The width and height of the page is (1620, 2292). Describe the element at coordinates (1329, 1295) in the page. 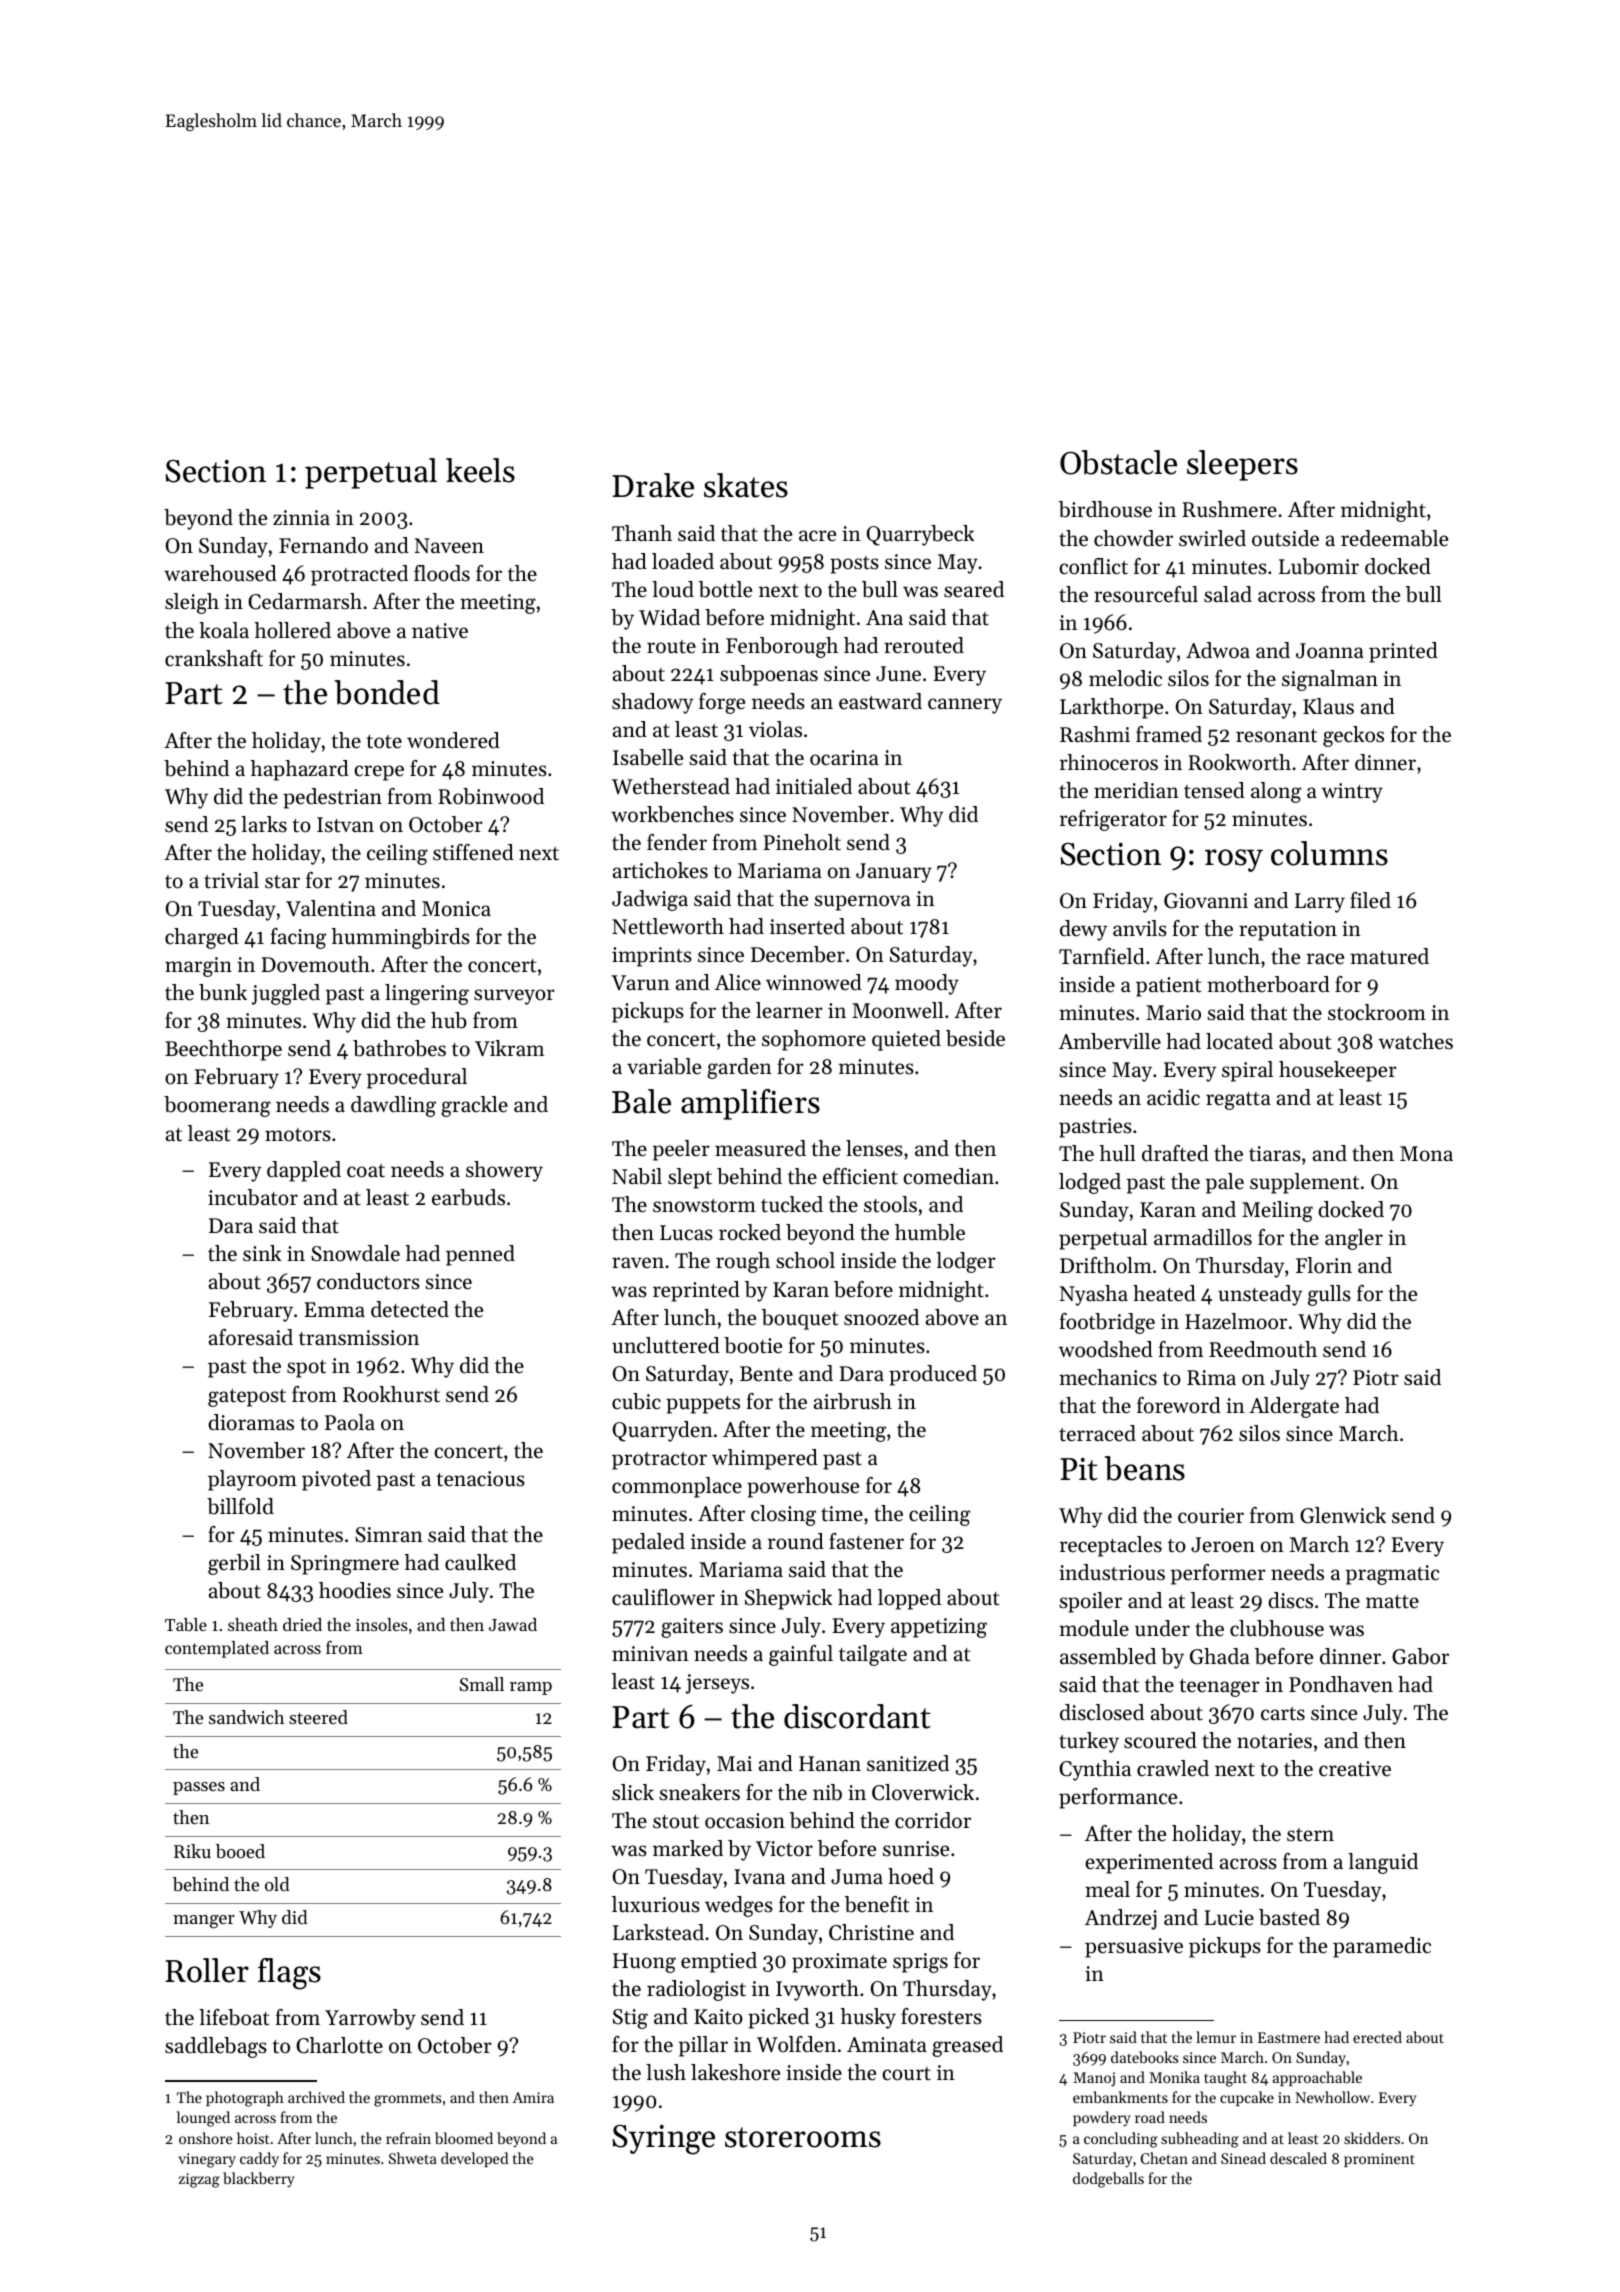

I see `gulls` at that location.
